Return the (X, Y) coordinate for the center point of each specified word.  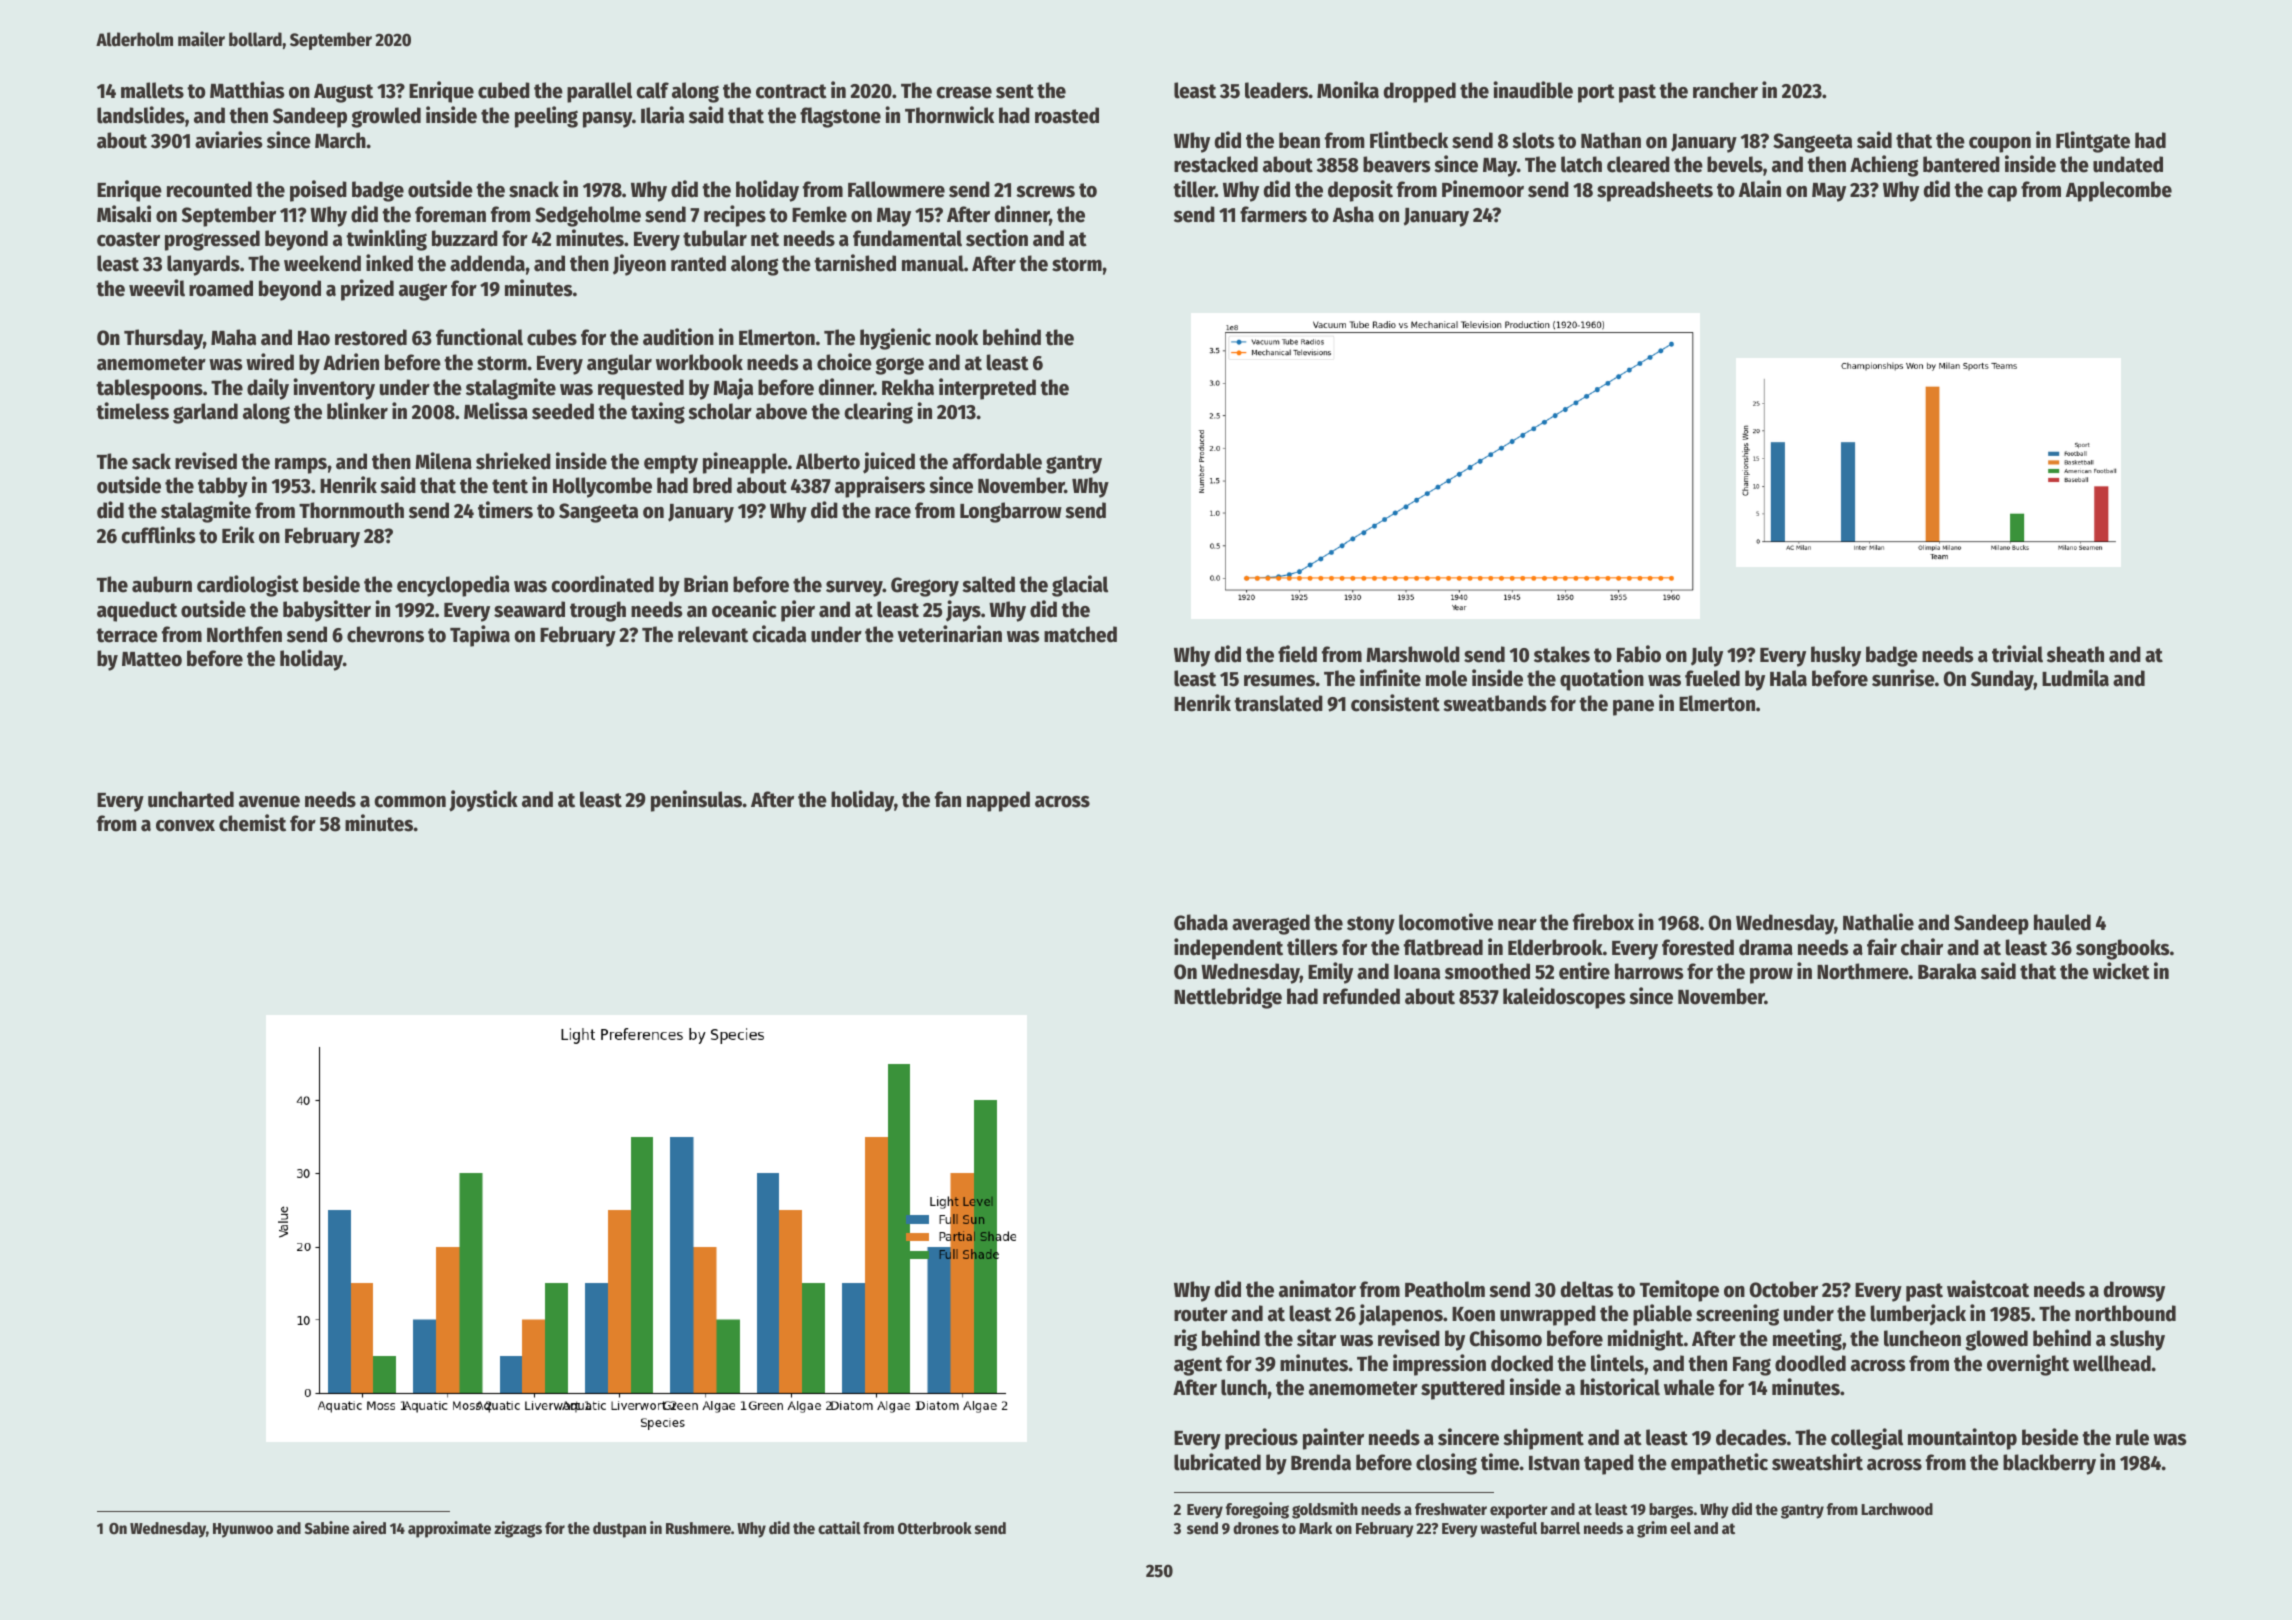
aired (369, 1528)
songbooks (2123, 949)
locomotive (1446, 922)
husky (1836, 656)
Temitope (1679, 1291)
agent (1198, 1366)
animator (1317, 1289)
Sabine (327, 1528)
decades (1751, 1437)
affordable (997, 461)
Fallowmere (896, 189)
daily (268, 389)
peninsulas (697, 801)
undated (2128, 164)
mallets (152, 90)
